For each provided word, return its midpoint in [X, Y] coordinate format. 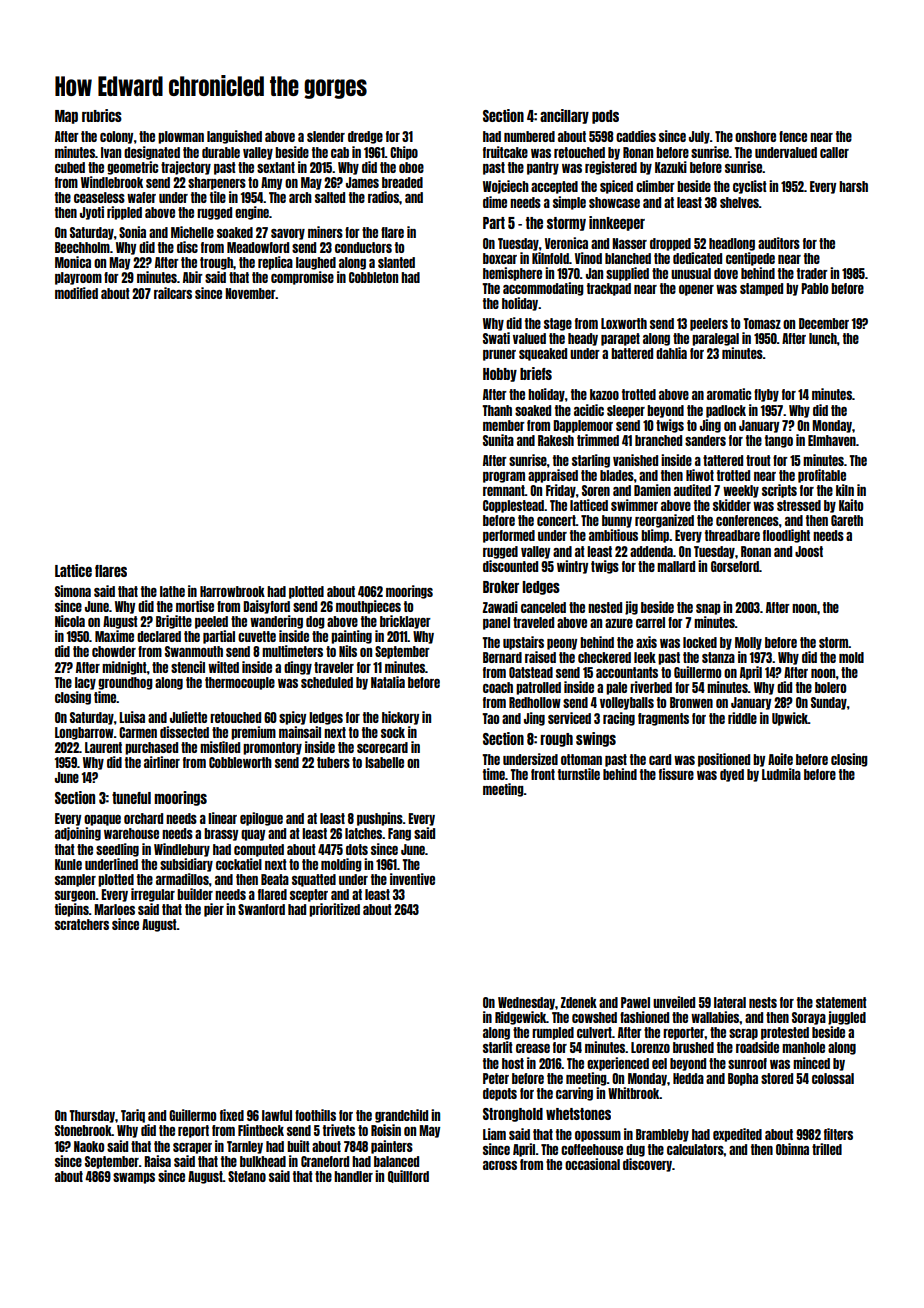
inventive [412, 879]
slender [326, 136]
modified [76, 293]
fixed [232, 1115]
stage [558, 324]
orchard [143, 818]
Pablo [814, 288]
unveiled [674, 1002]
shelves [739, 202]
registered [611, 168]
